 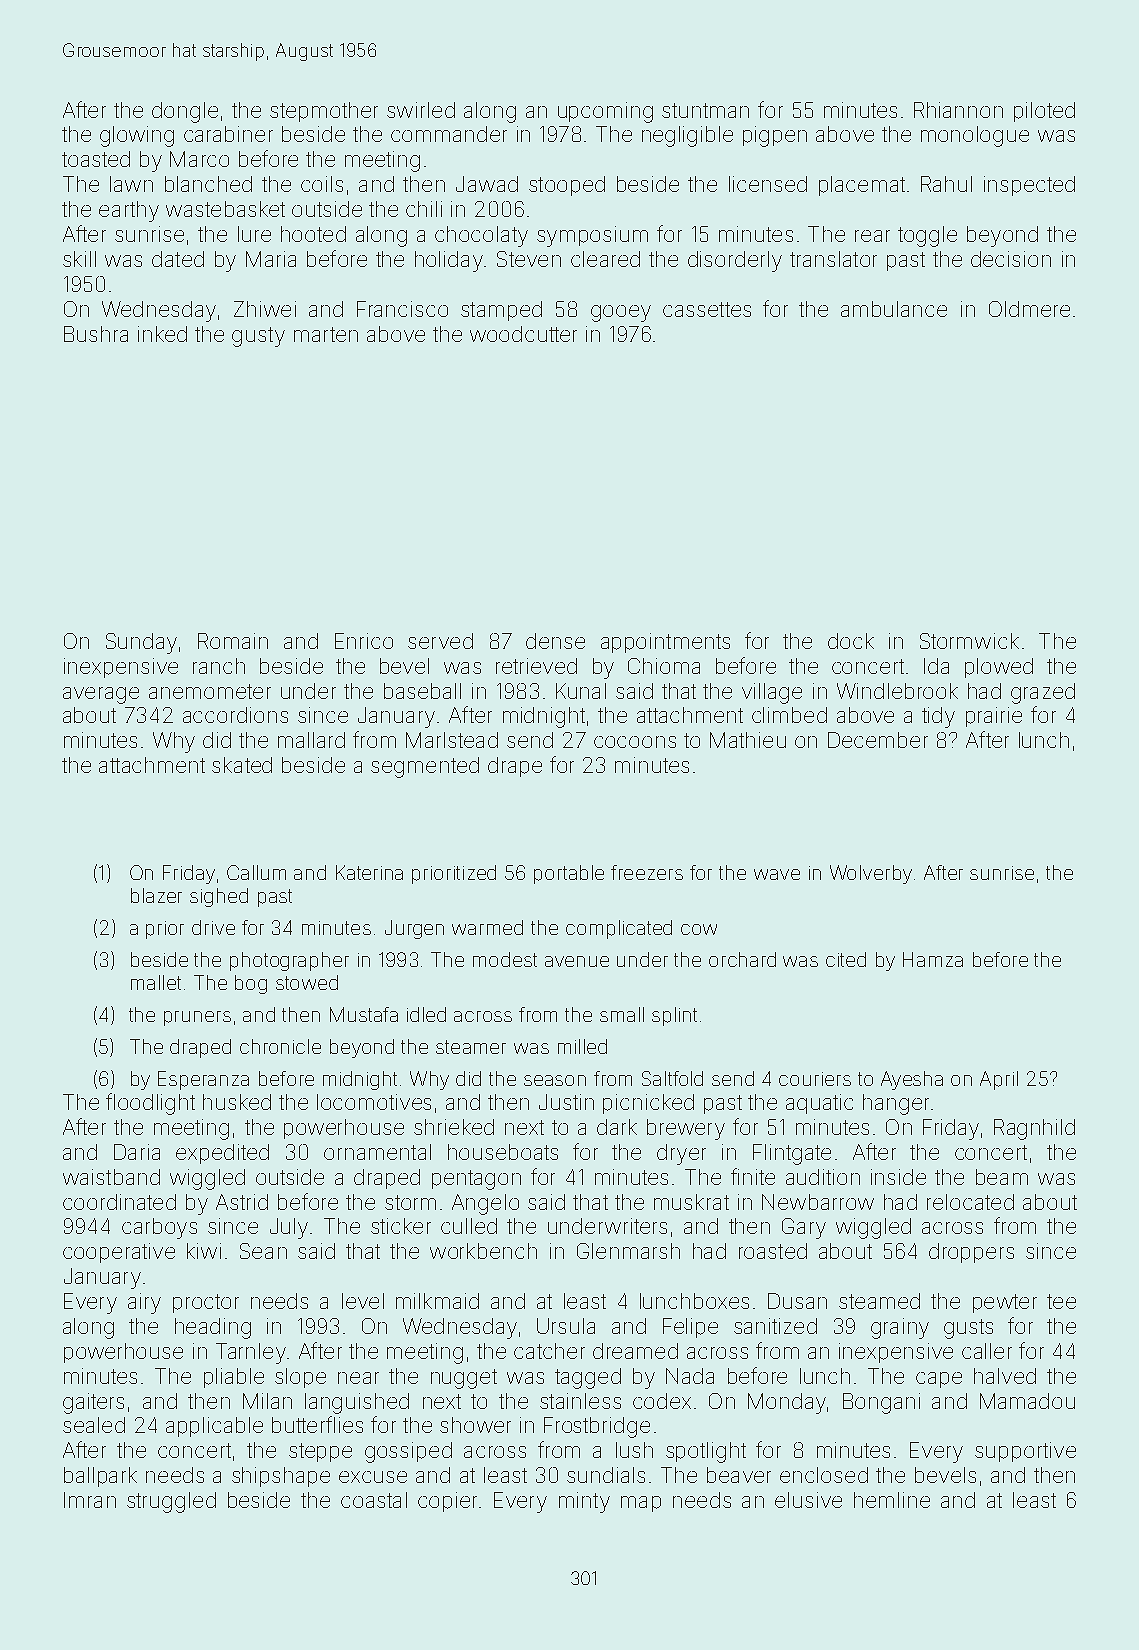 I want to click on ambulance, so click(x=894, y=309).
